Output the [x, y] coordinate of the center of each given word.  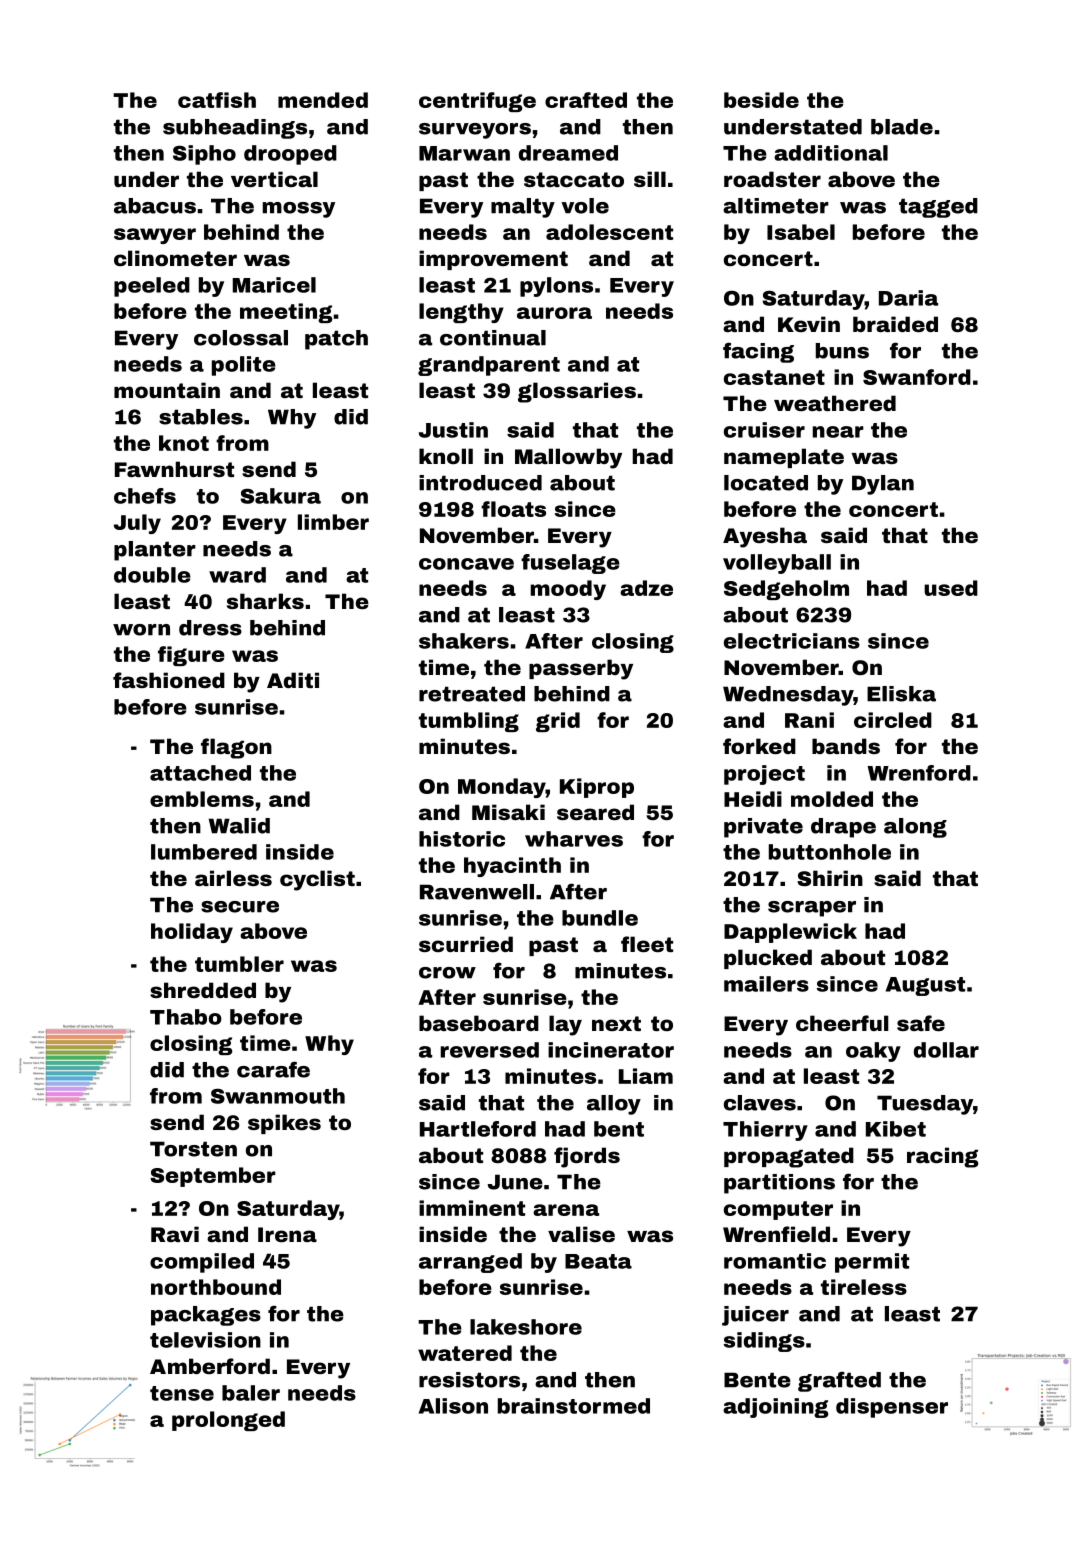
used [951, 588]
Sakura [280, 496]
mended [323, 100]
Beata [598, 1261]
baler [251, 1393]
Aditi [293, 680]
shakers [464, 641]
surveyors [475, 131]
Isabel [801, 232]
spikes [284, 1124]
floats [513, 509]
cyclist [317, 880]
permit [872, 1263]
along [915, 828]
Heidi [753, 799]
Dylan [883, 485]
